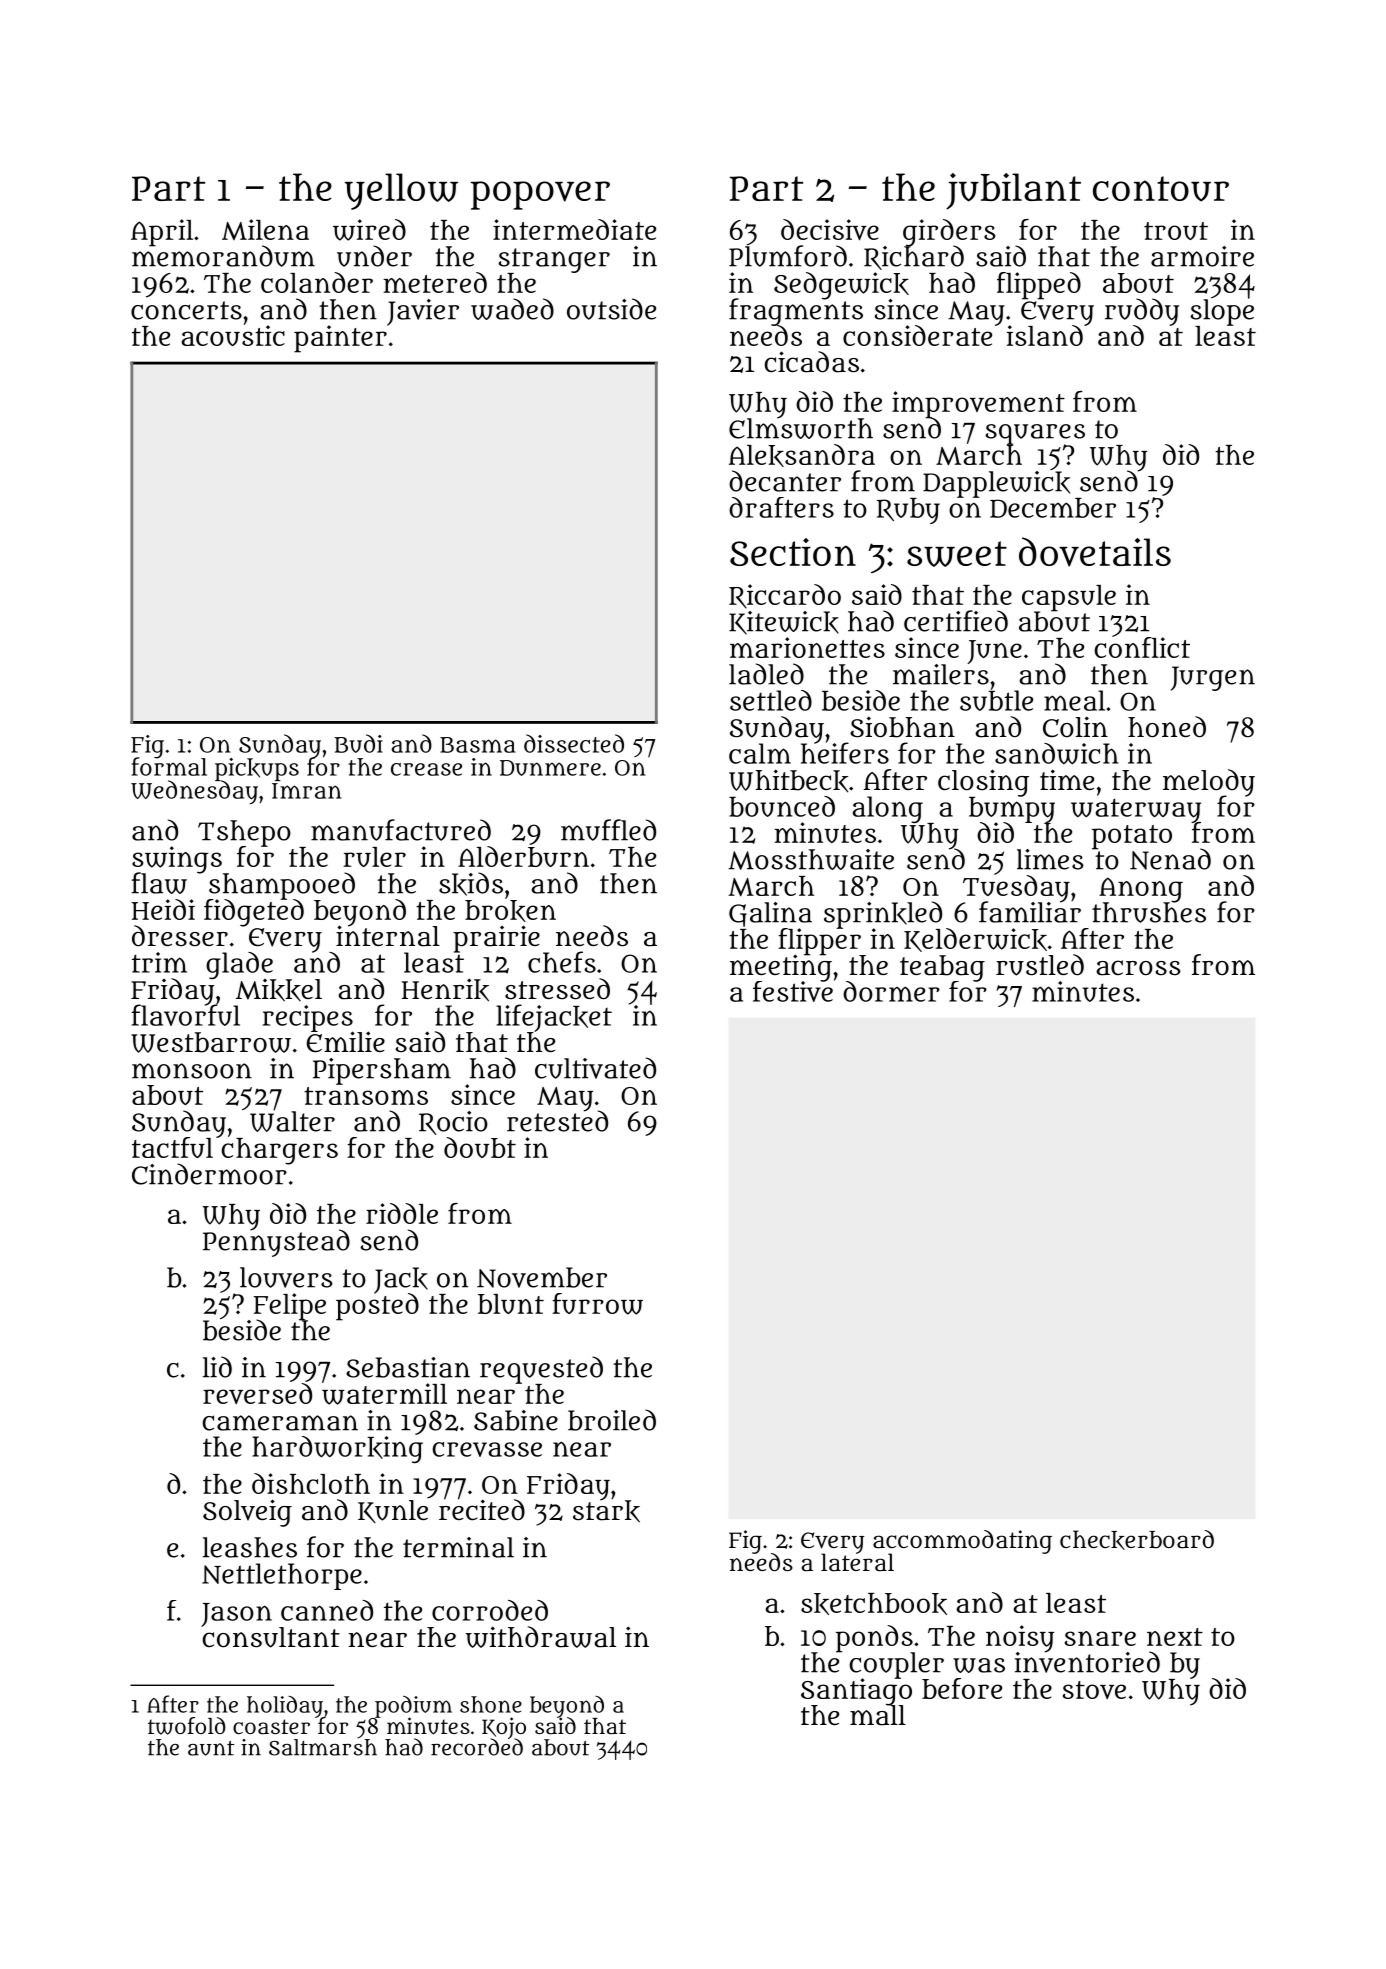 The image size is (1386, 1969). What do you see at coordinates (401, 830) in the page?
I see `manufactured` at bounding box center [401, 830].
